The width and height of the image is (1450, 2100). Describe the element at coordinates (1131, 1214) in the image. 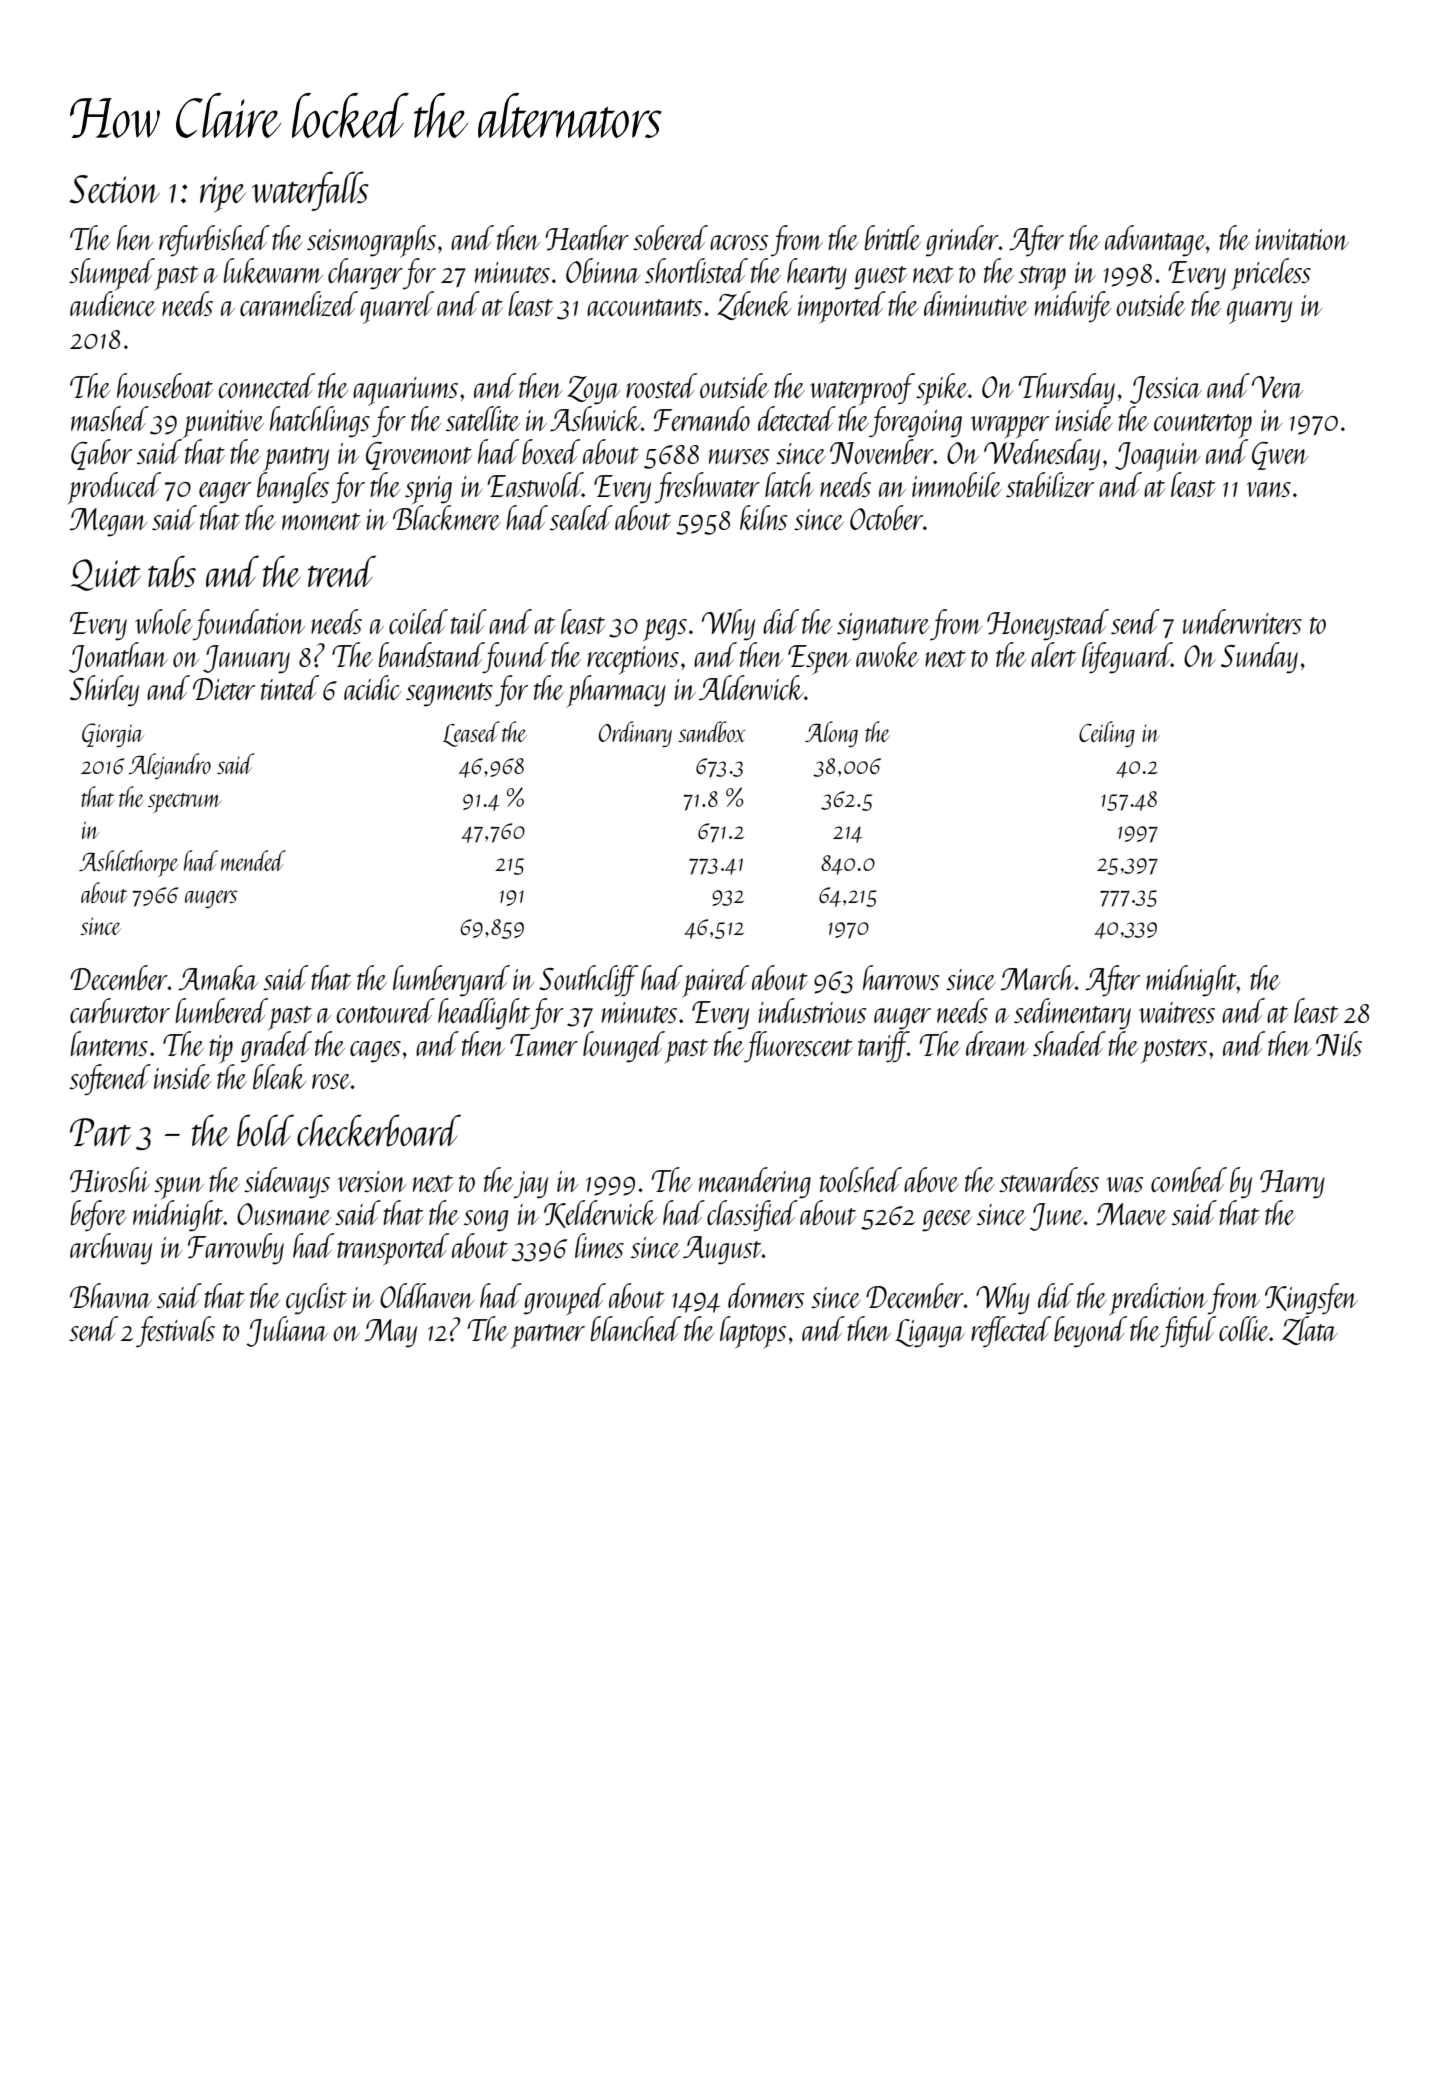

I see `Maeve` at that location.
